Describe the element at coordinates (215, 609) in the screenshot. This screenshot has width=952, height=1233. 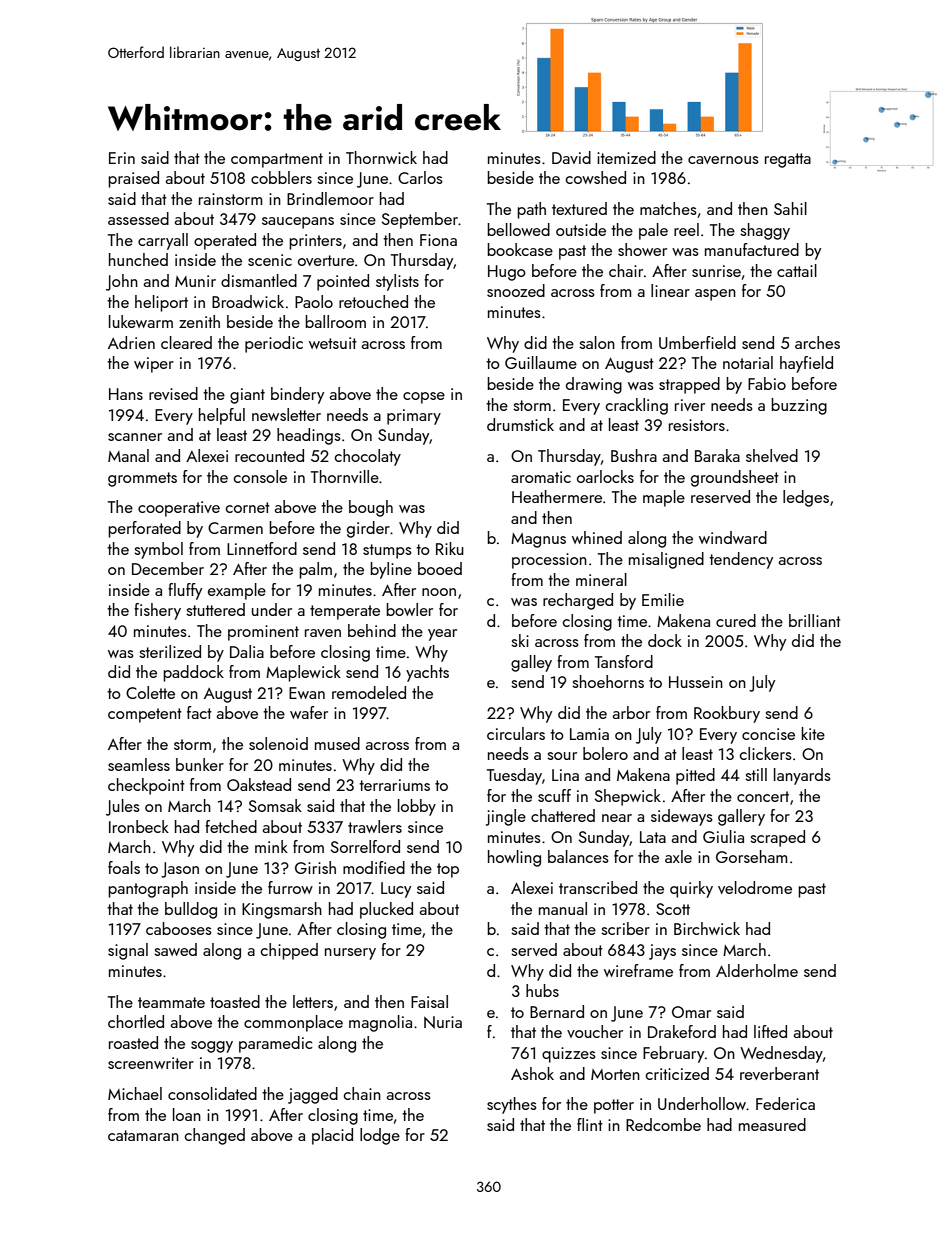
I see `stuttered` at that location.
